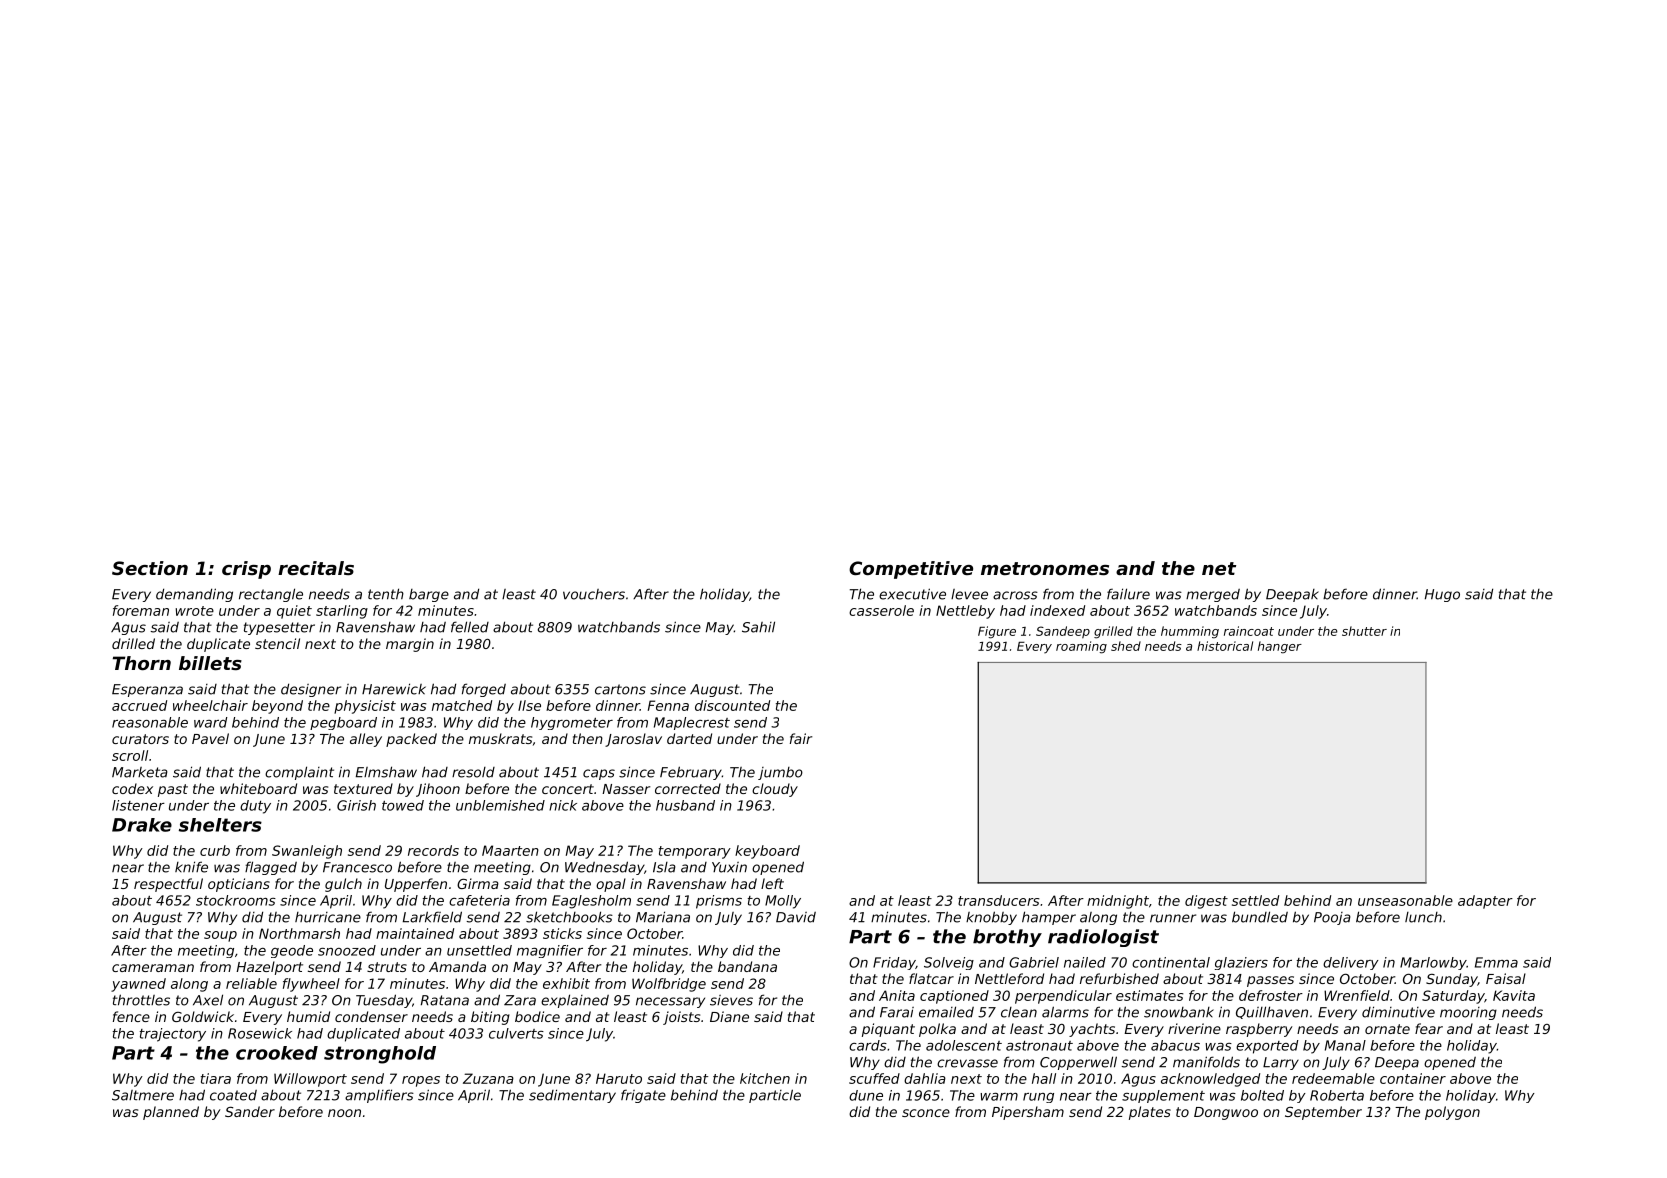  Describe the element at coordinates (210, 705) in the screenshot. I see `wheelchair` at that location.
